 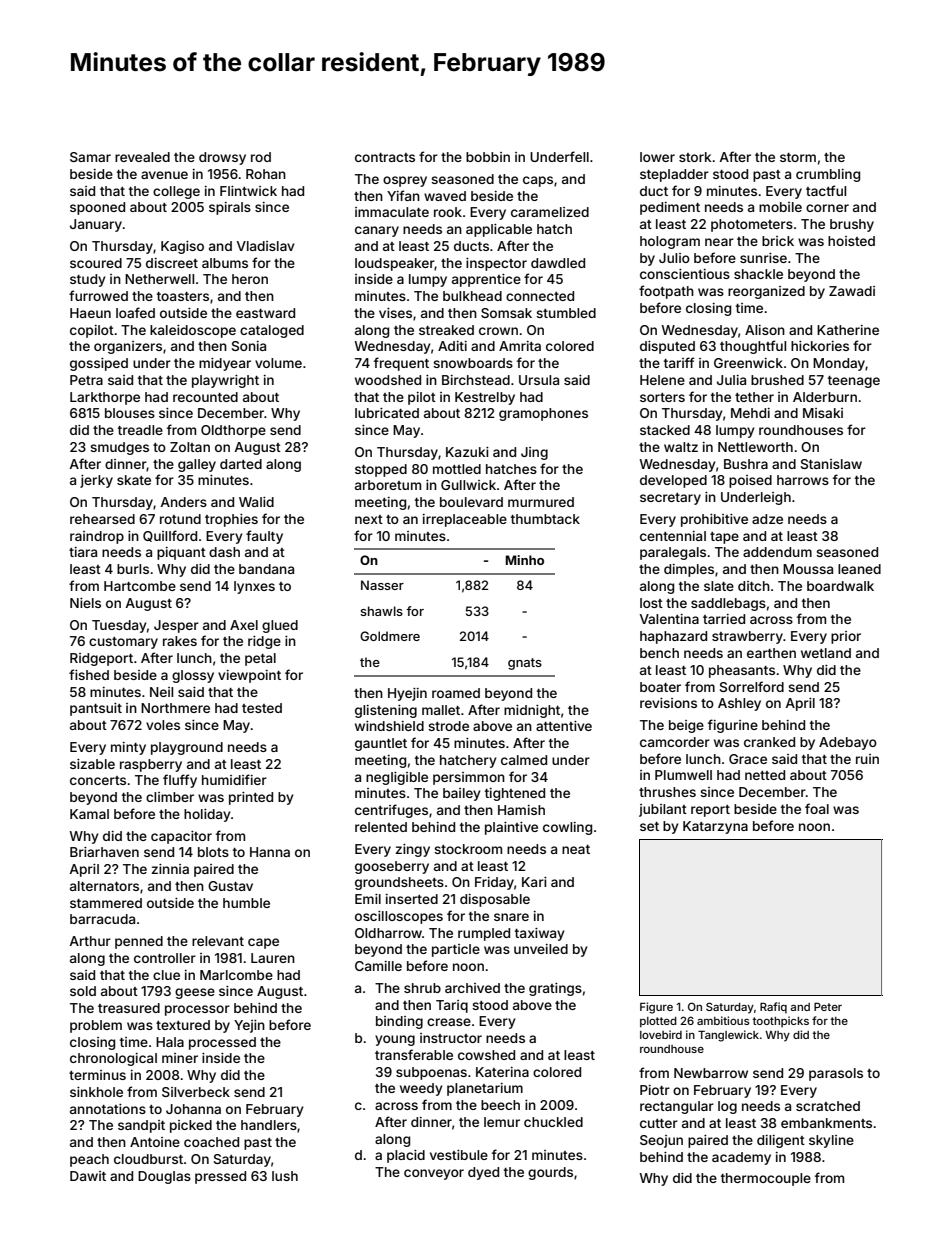 I want to click on Douglas, so click(x=164, y=1177).
